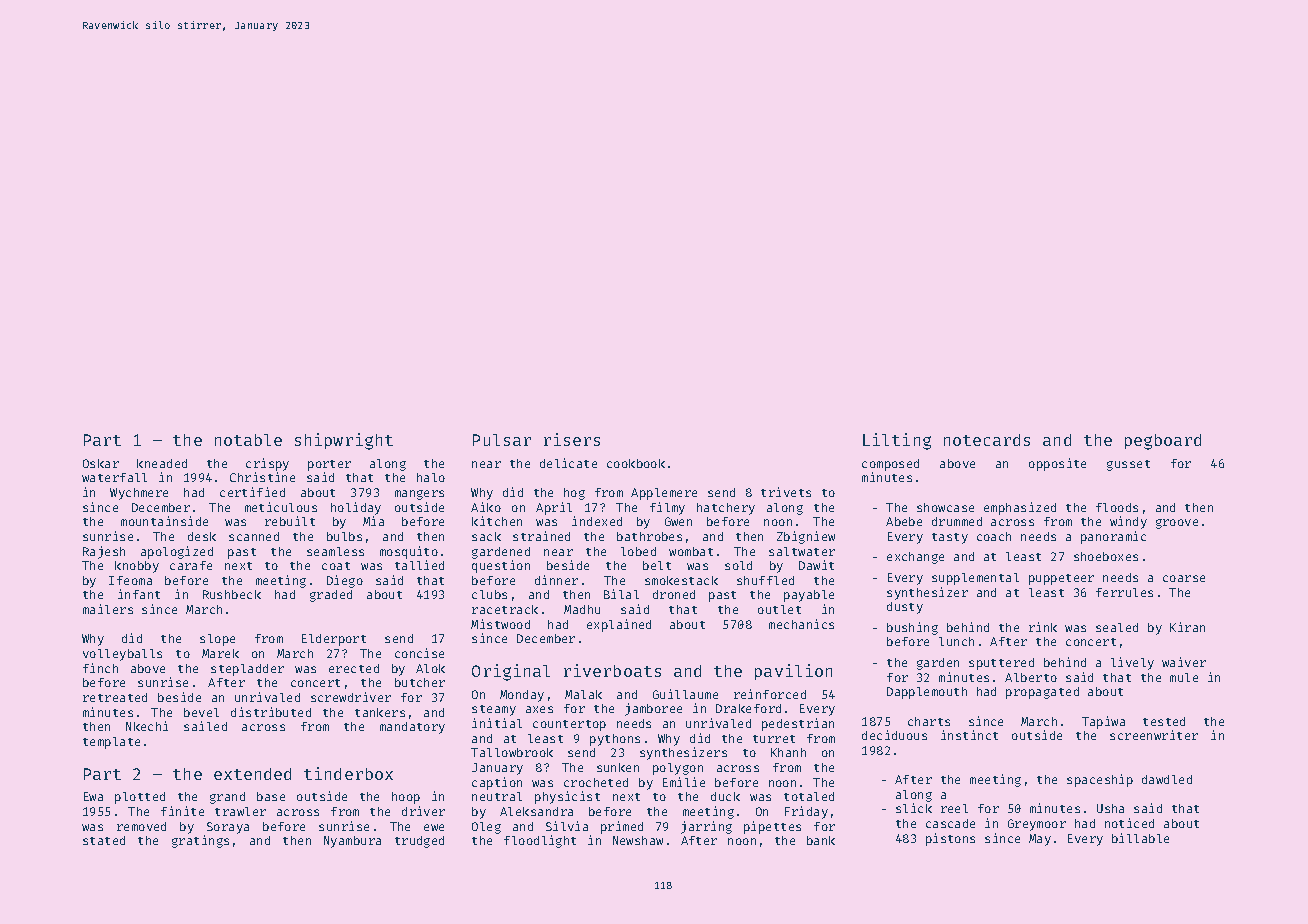 The height and width of the image is (924, 1308). Describe the element at coordinates (897, 441) in the image. I see `Lilting` at that location.
